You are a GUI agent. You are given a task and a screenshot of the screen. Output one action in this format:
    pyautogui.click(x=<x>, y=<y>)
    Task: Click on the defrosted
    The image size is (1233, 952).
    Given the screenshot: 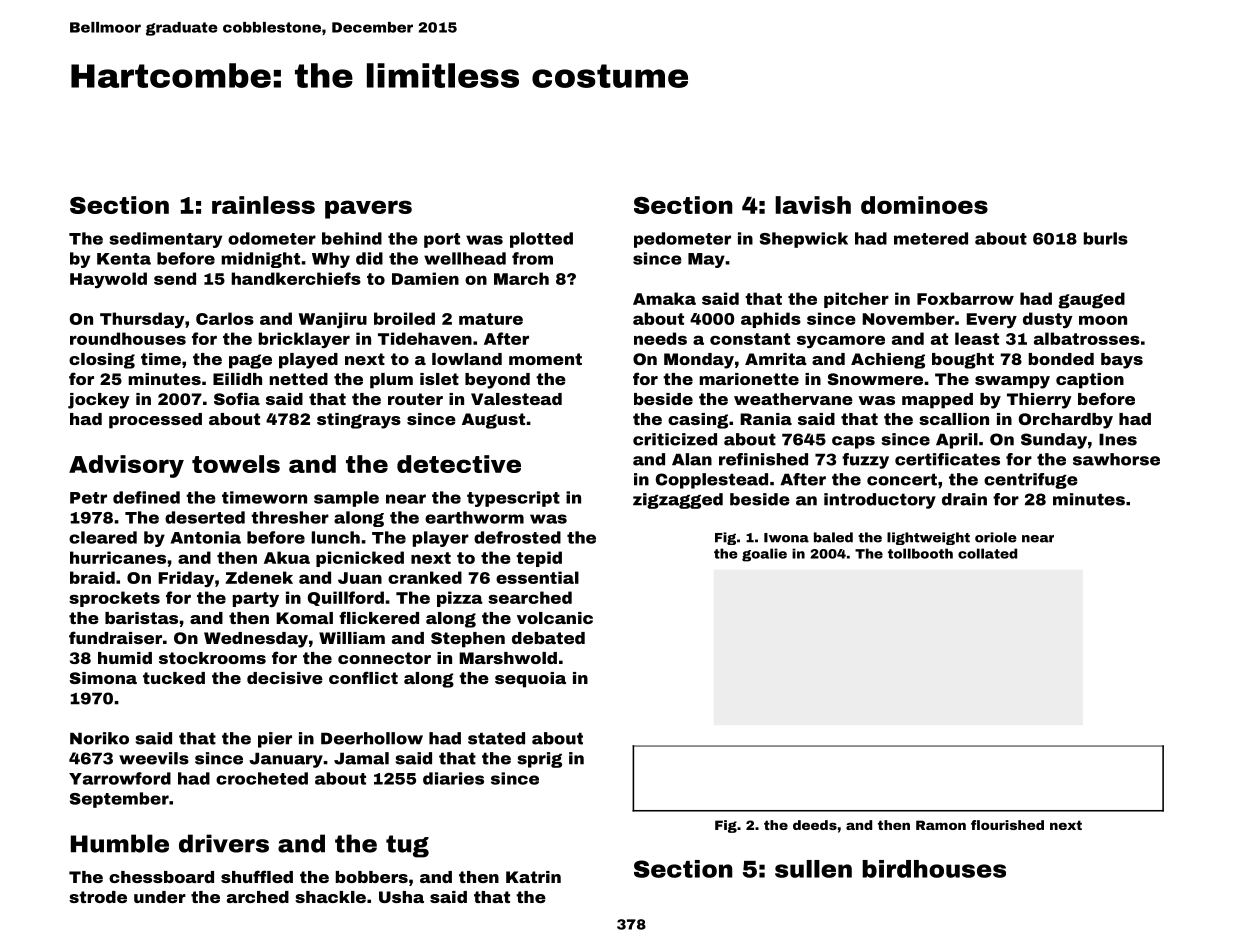 What is the action you would take?
    pyautogui.click(x=517, y=537)
